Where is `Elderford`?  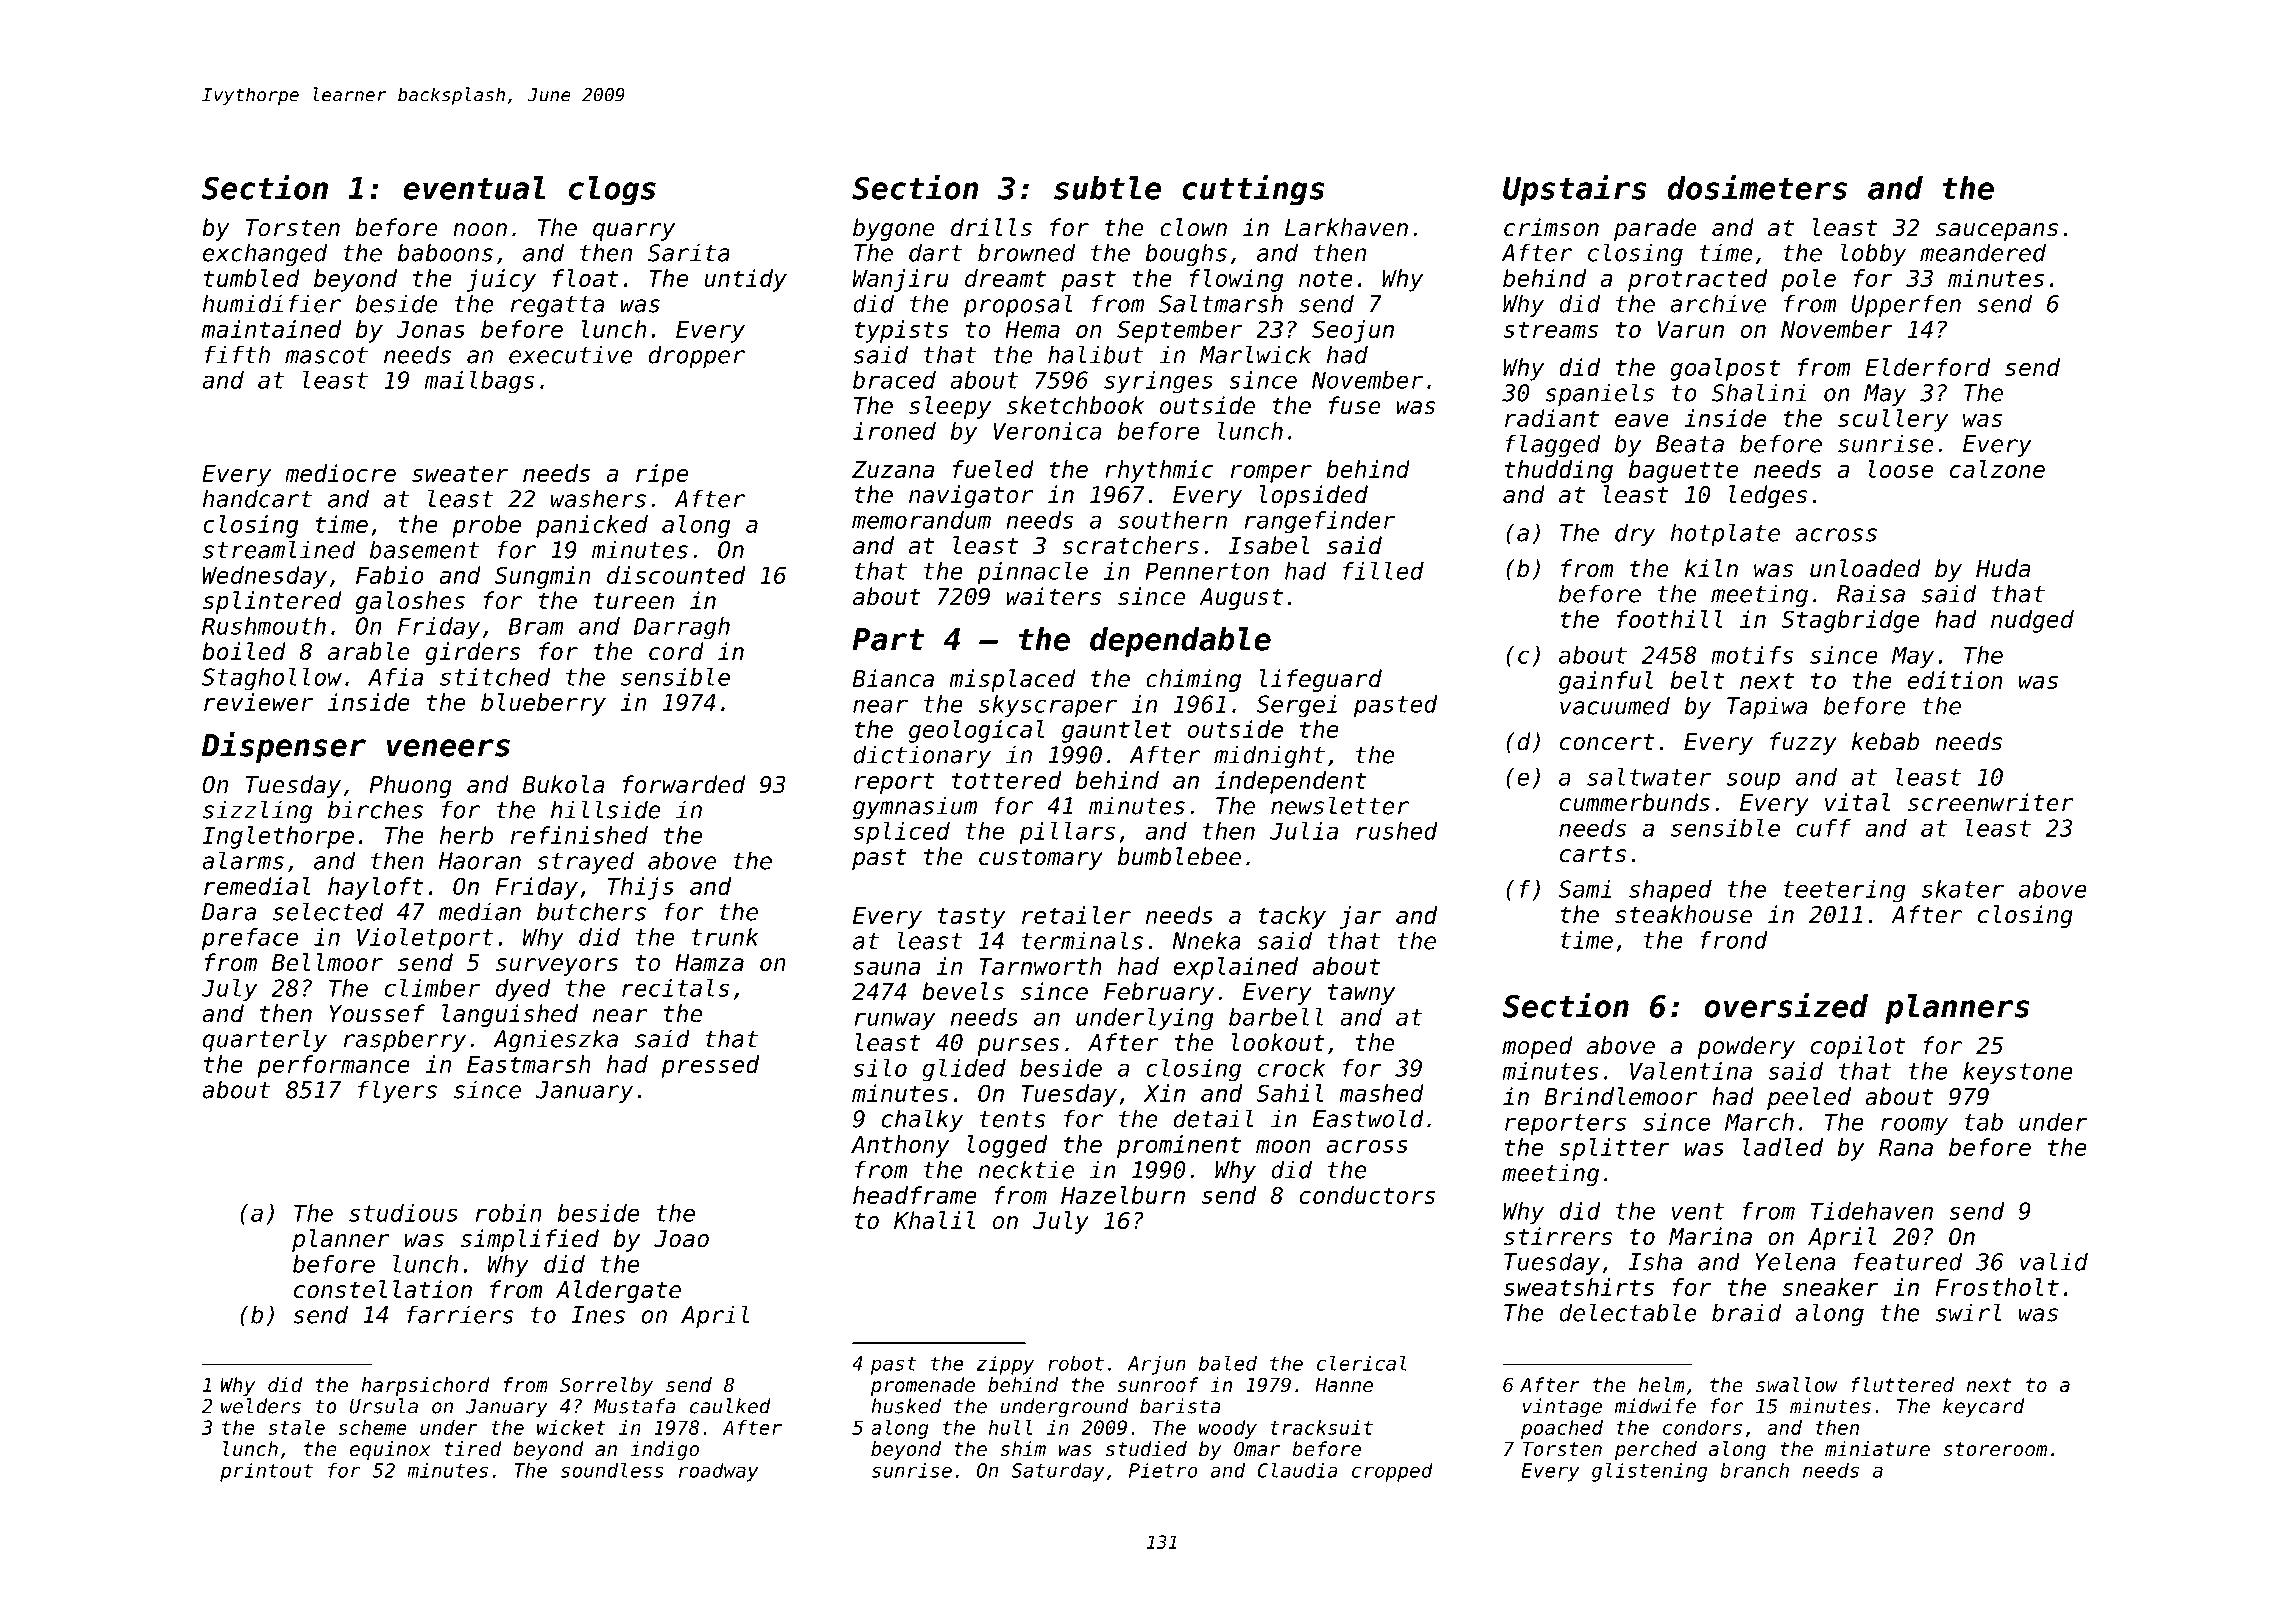 Elderford is located at coordinates (1928, 367).
